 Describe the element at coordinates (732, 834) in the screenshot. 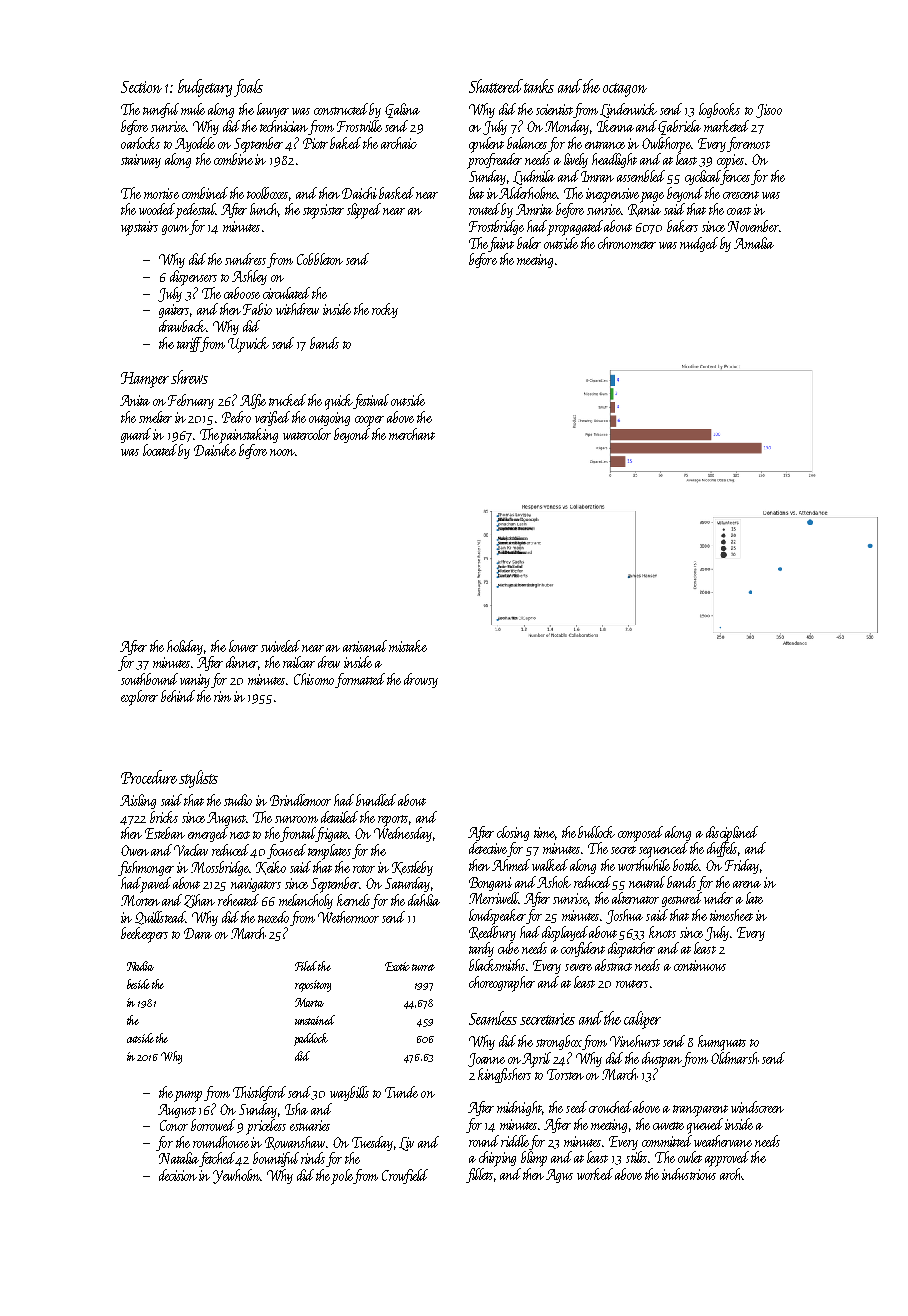

I see `disciplined` at that location.
